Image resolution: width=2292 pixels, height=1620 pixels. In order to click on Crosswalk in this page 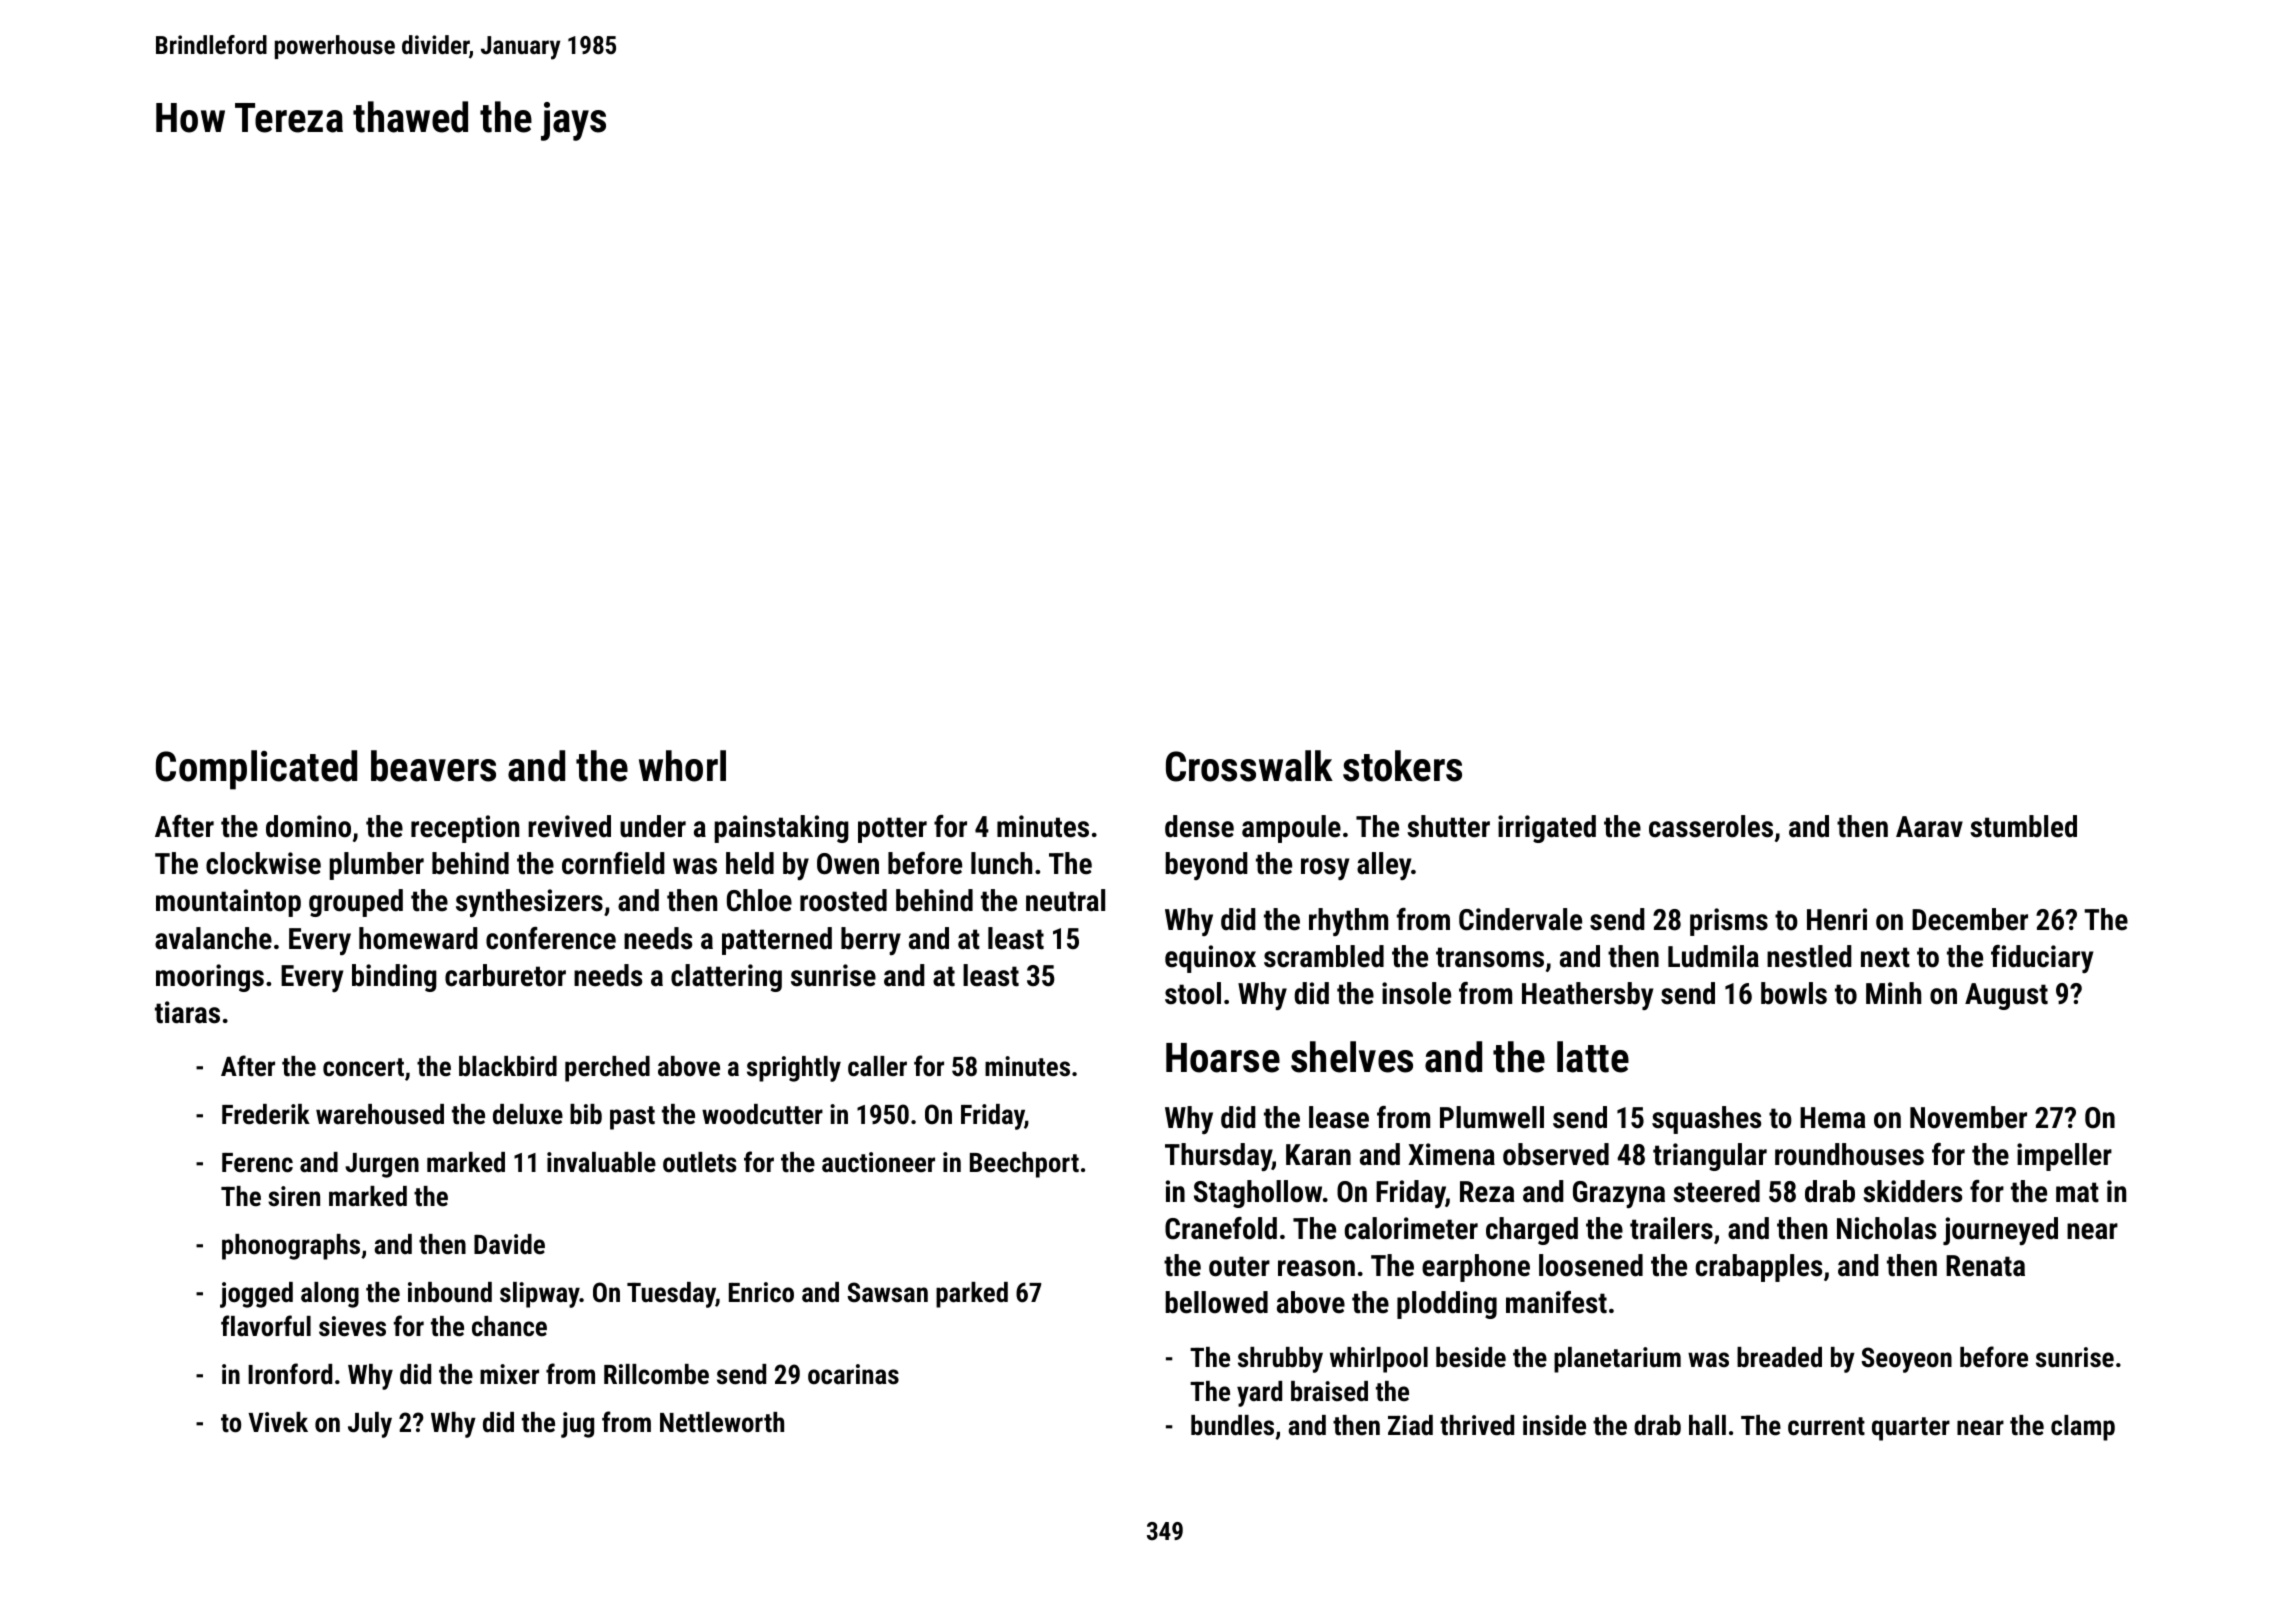, I will do `click(1249, 766)`.
